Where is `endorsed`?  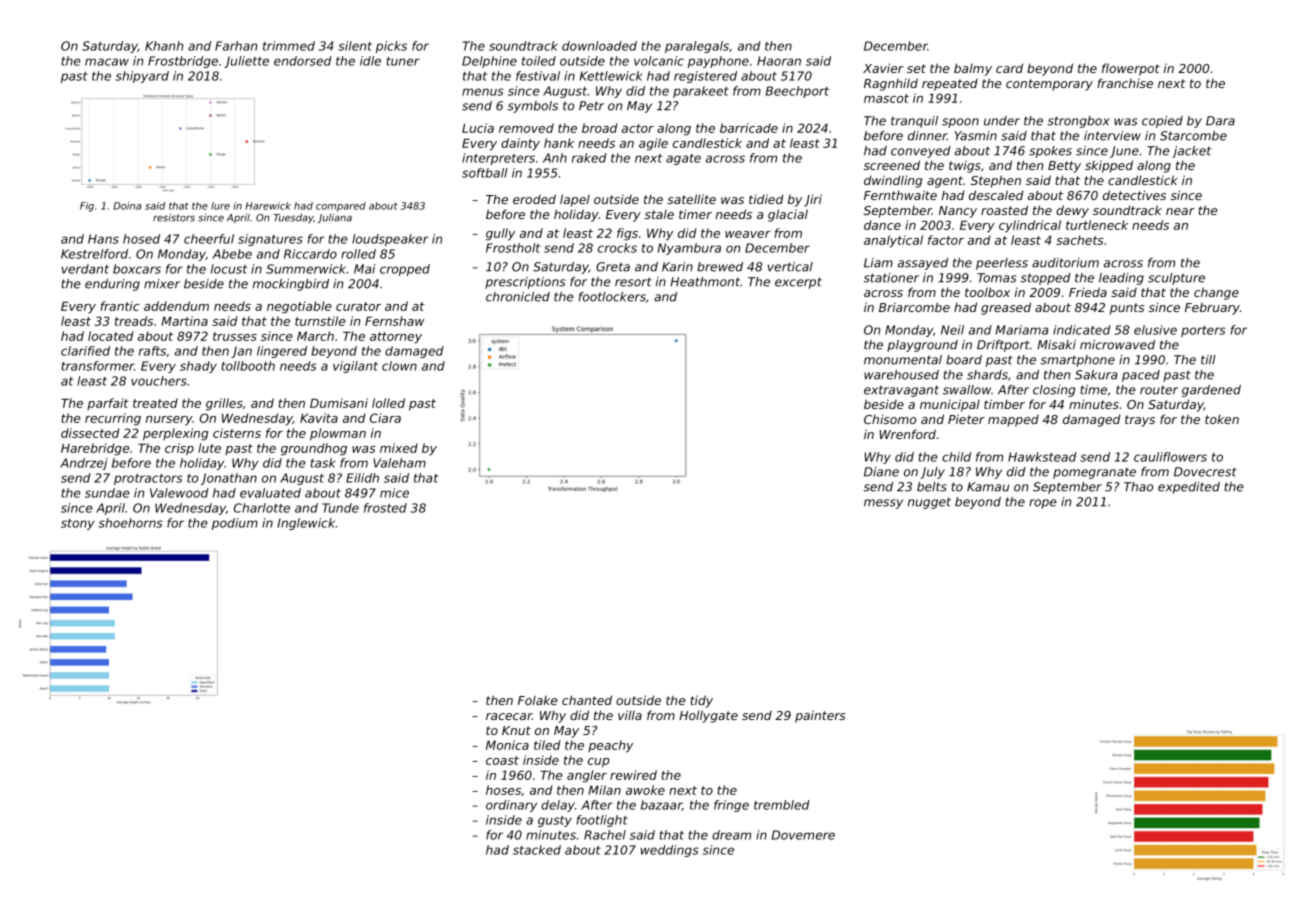 endorsed is located at coordinates (303, 61).
